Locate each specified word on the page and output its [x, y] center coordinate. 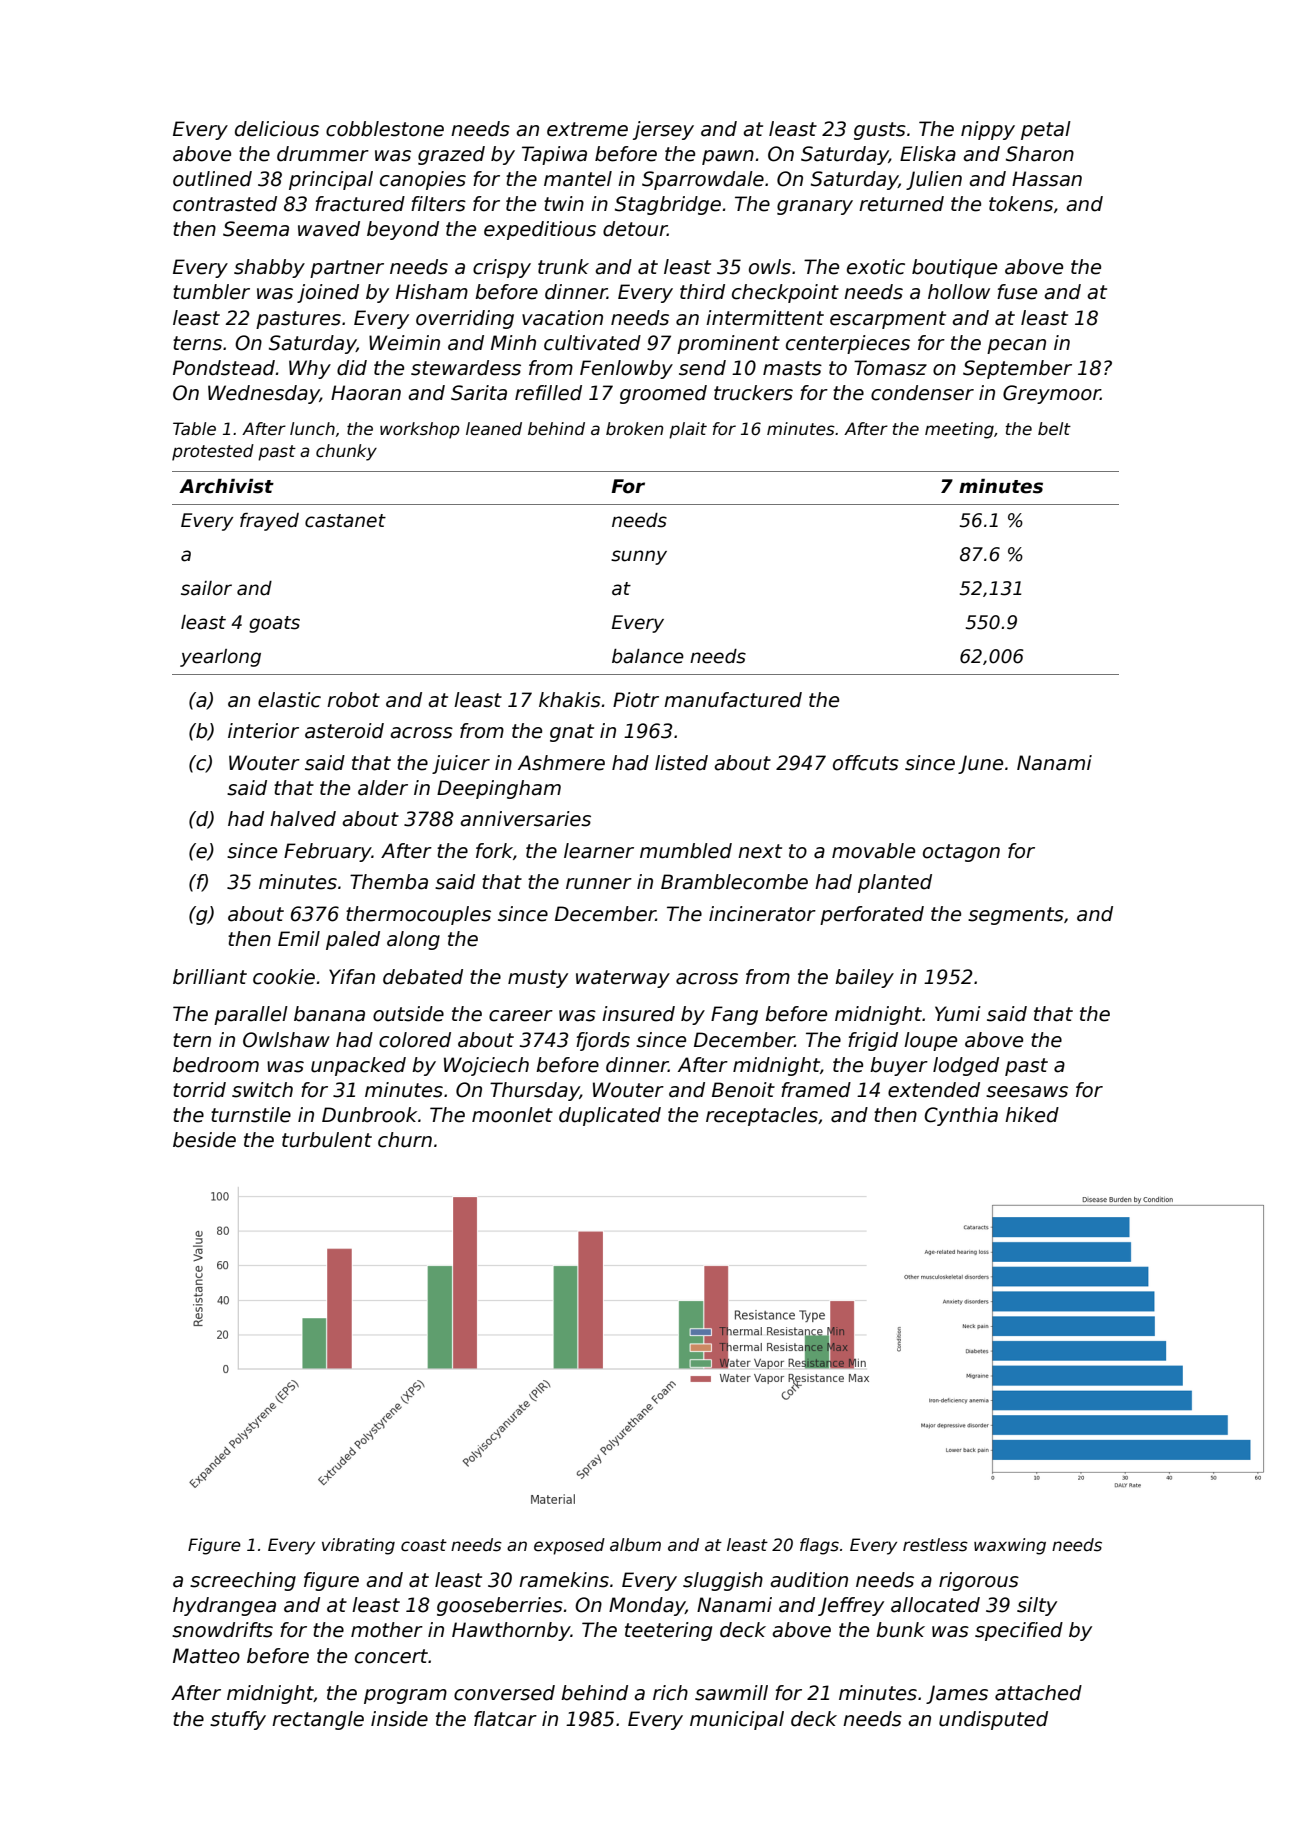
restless [935, 1545]
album [635, 1545]
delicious [277, 129]
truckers [753, 393]
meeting [959, 430]
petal [1046, 130]
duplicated [610, 1116]
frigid [873, 1041]
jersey [663, 130]
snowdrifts [222, 1630]
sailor [206, 588]
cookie [284, 977]
